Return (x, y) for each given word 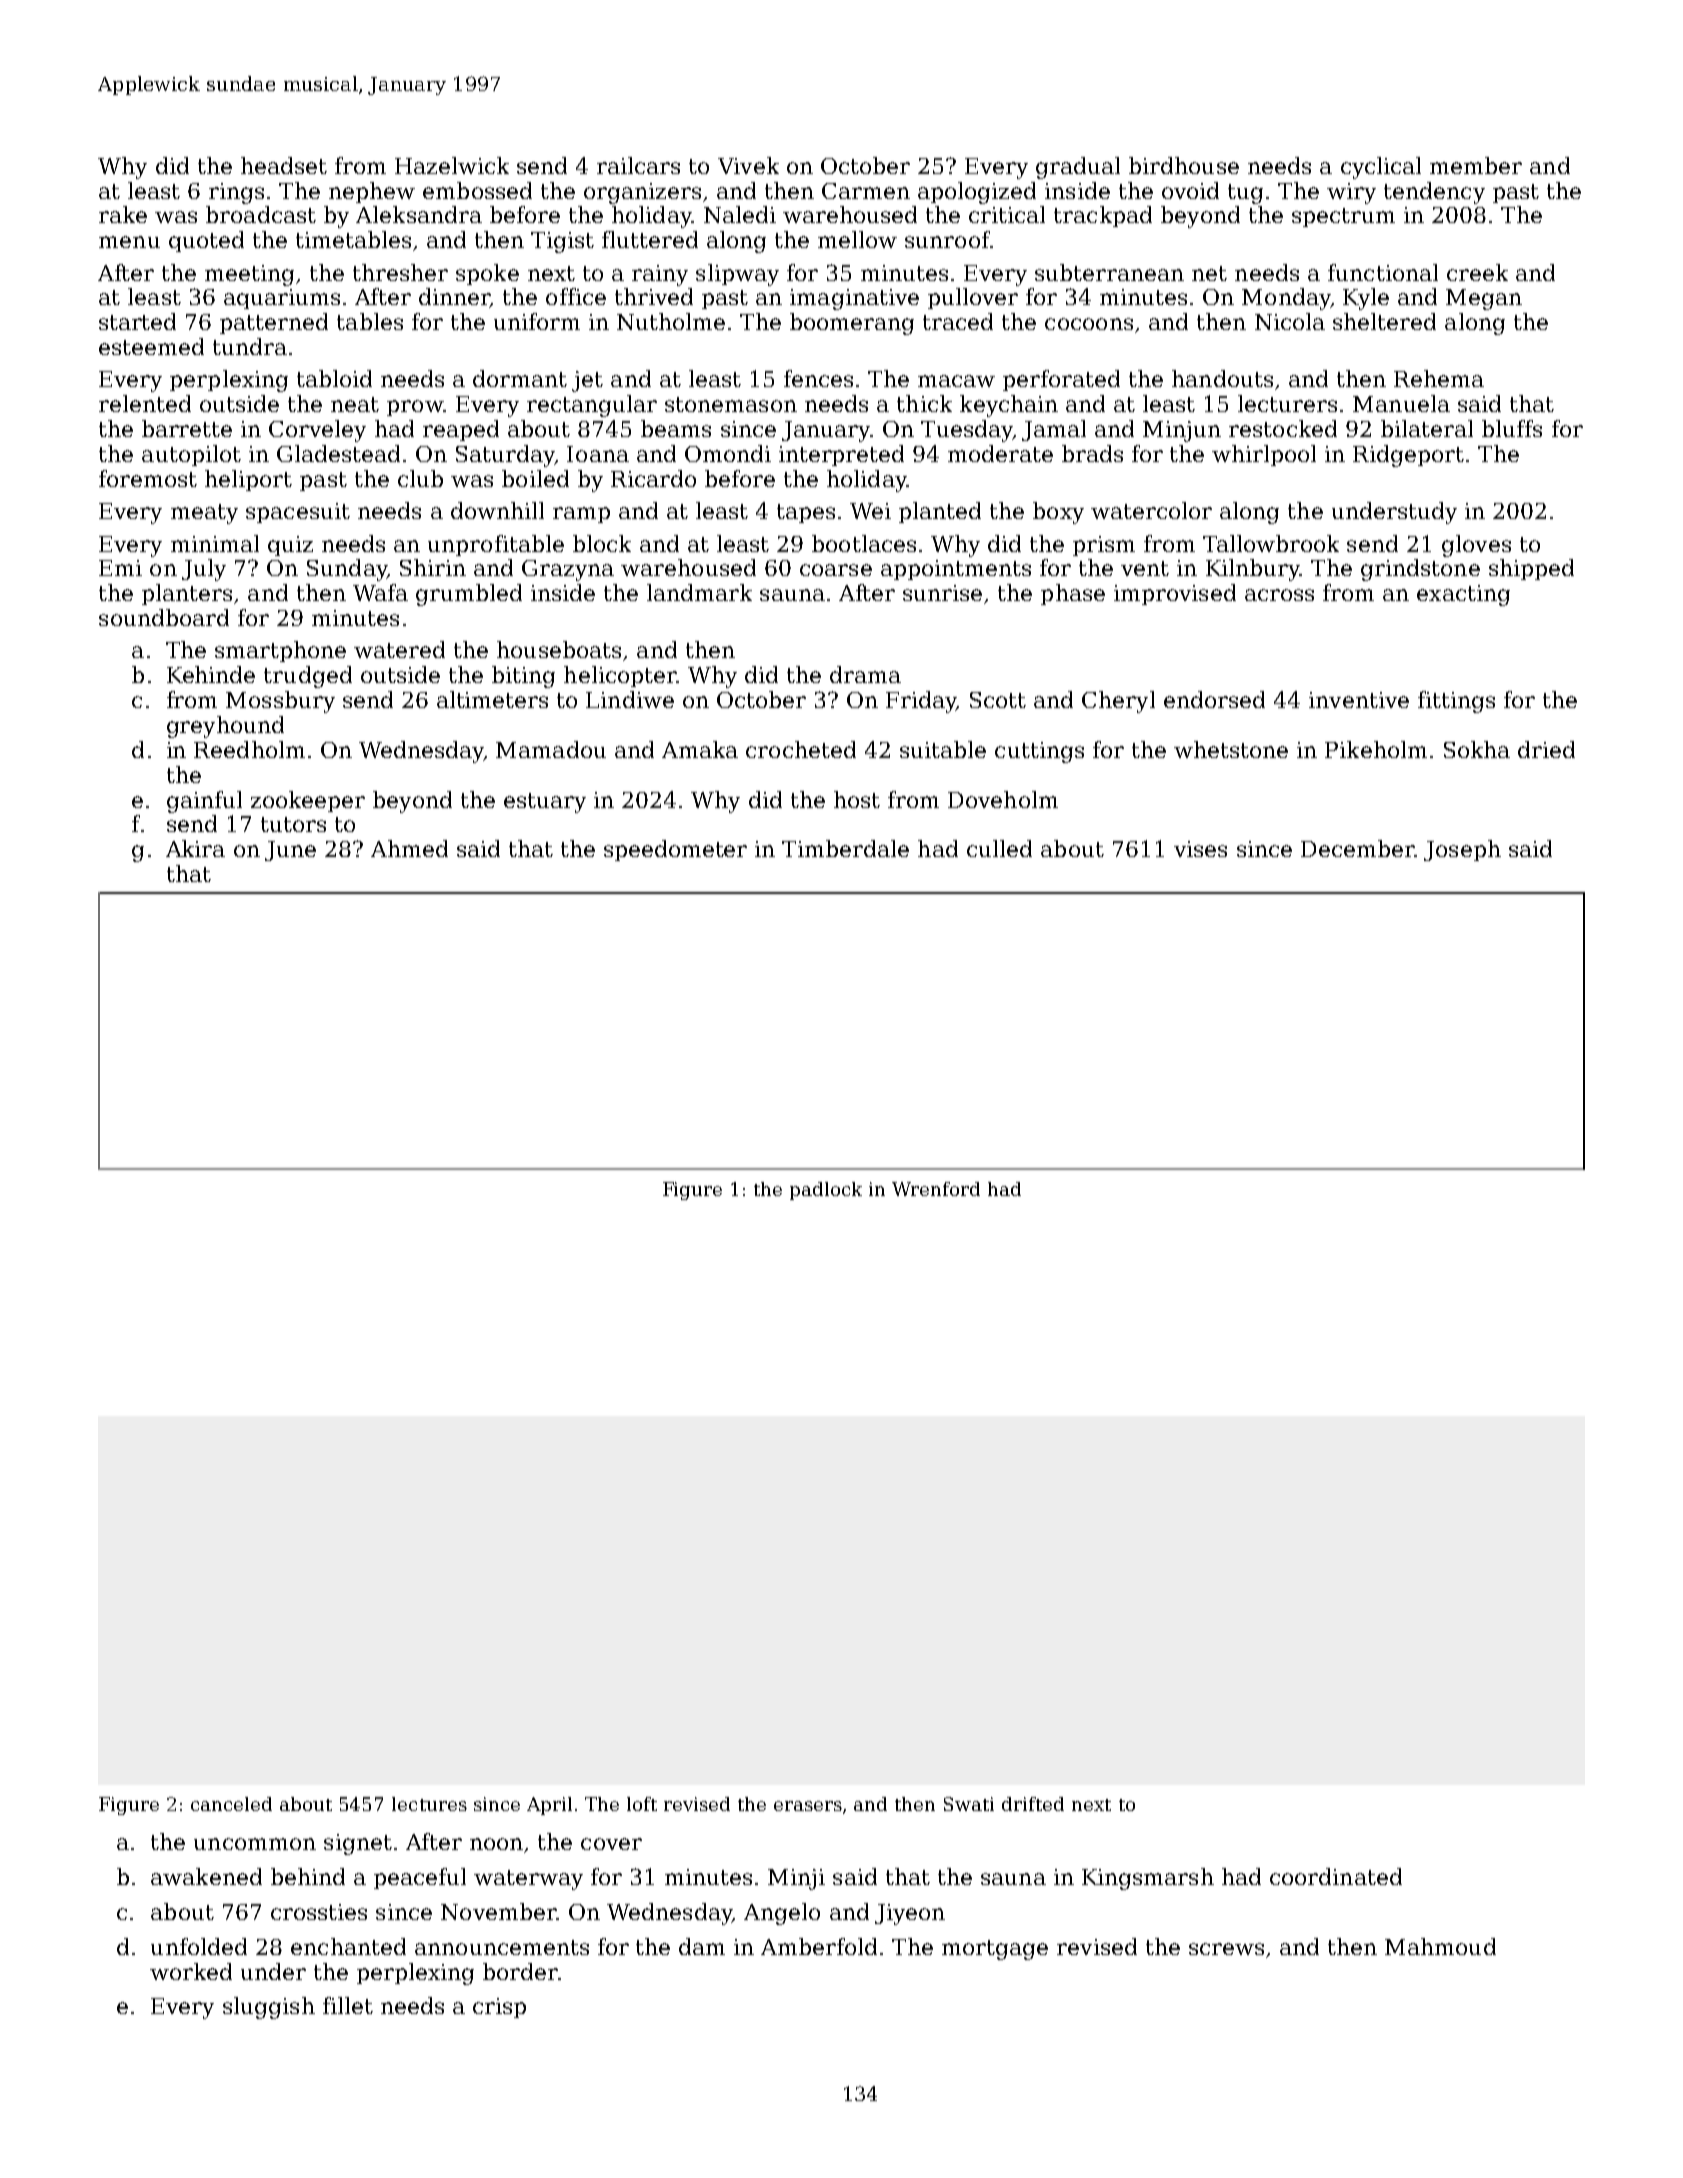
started (137, 321)
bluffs (1512, 428)
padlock (826, 1191)
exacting (1463, 595)
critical (1007, 214)
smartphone (280, 651)
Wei (870, 511)
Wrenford (936, 1189)
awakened (206, 1876)
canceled (231, 1804)
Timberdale (845, 848)
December (1358, 848)
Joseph (1462, 850)
